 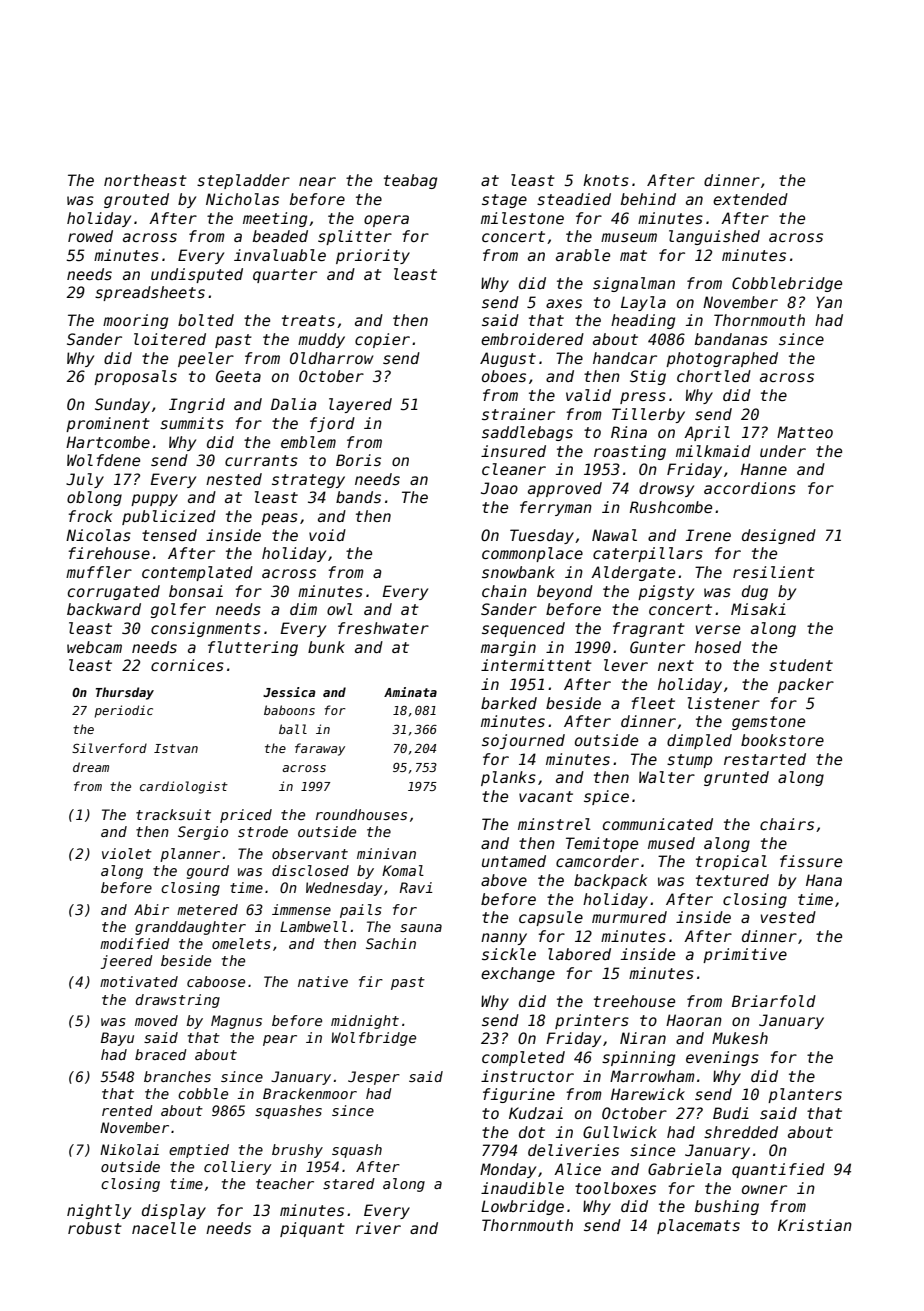 I want to click on piquant, so click(x=312, y=1229).
